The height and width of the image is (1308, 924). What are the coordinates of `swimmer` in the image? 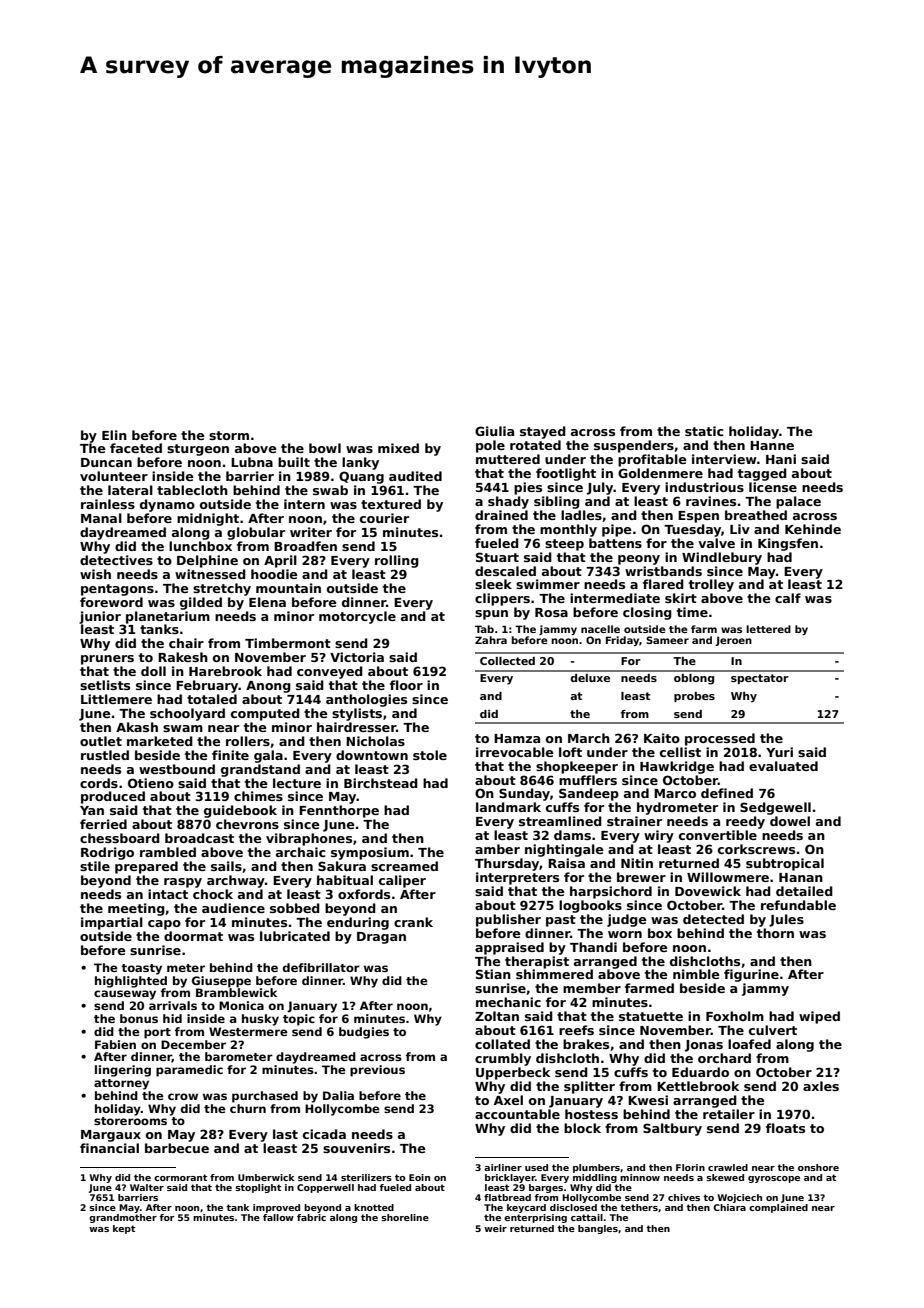 It's located at (548, 584).
